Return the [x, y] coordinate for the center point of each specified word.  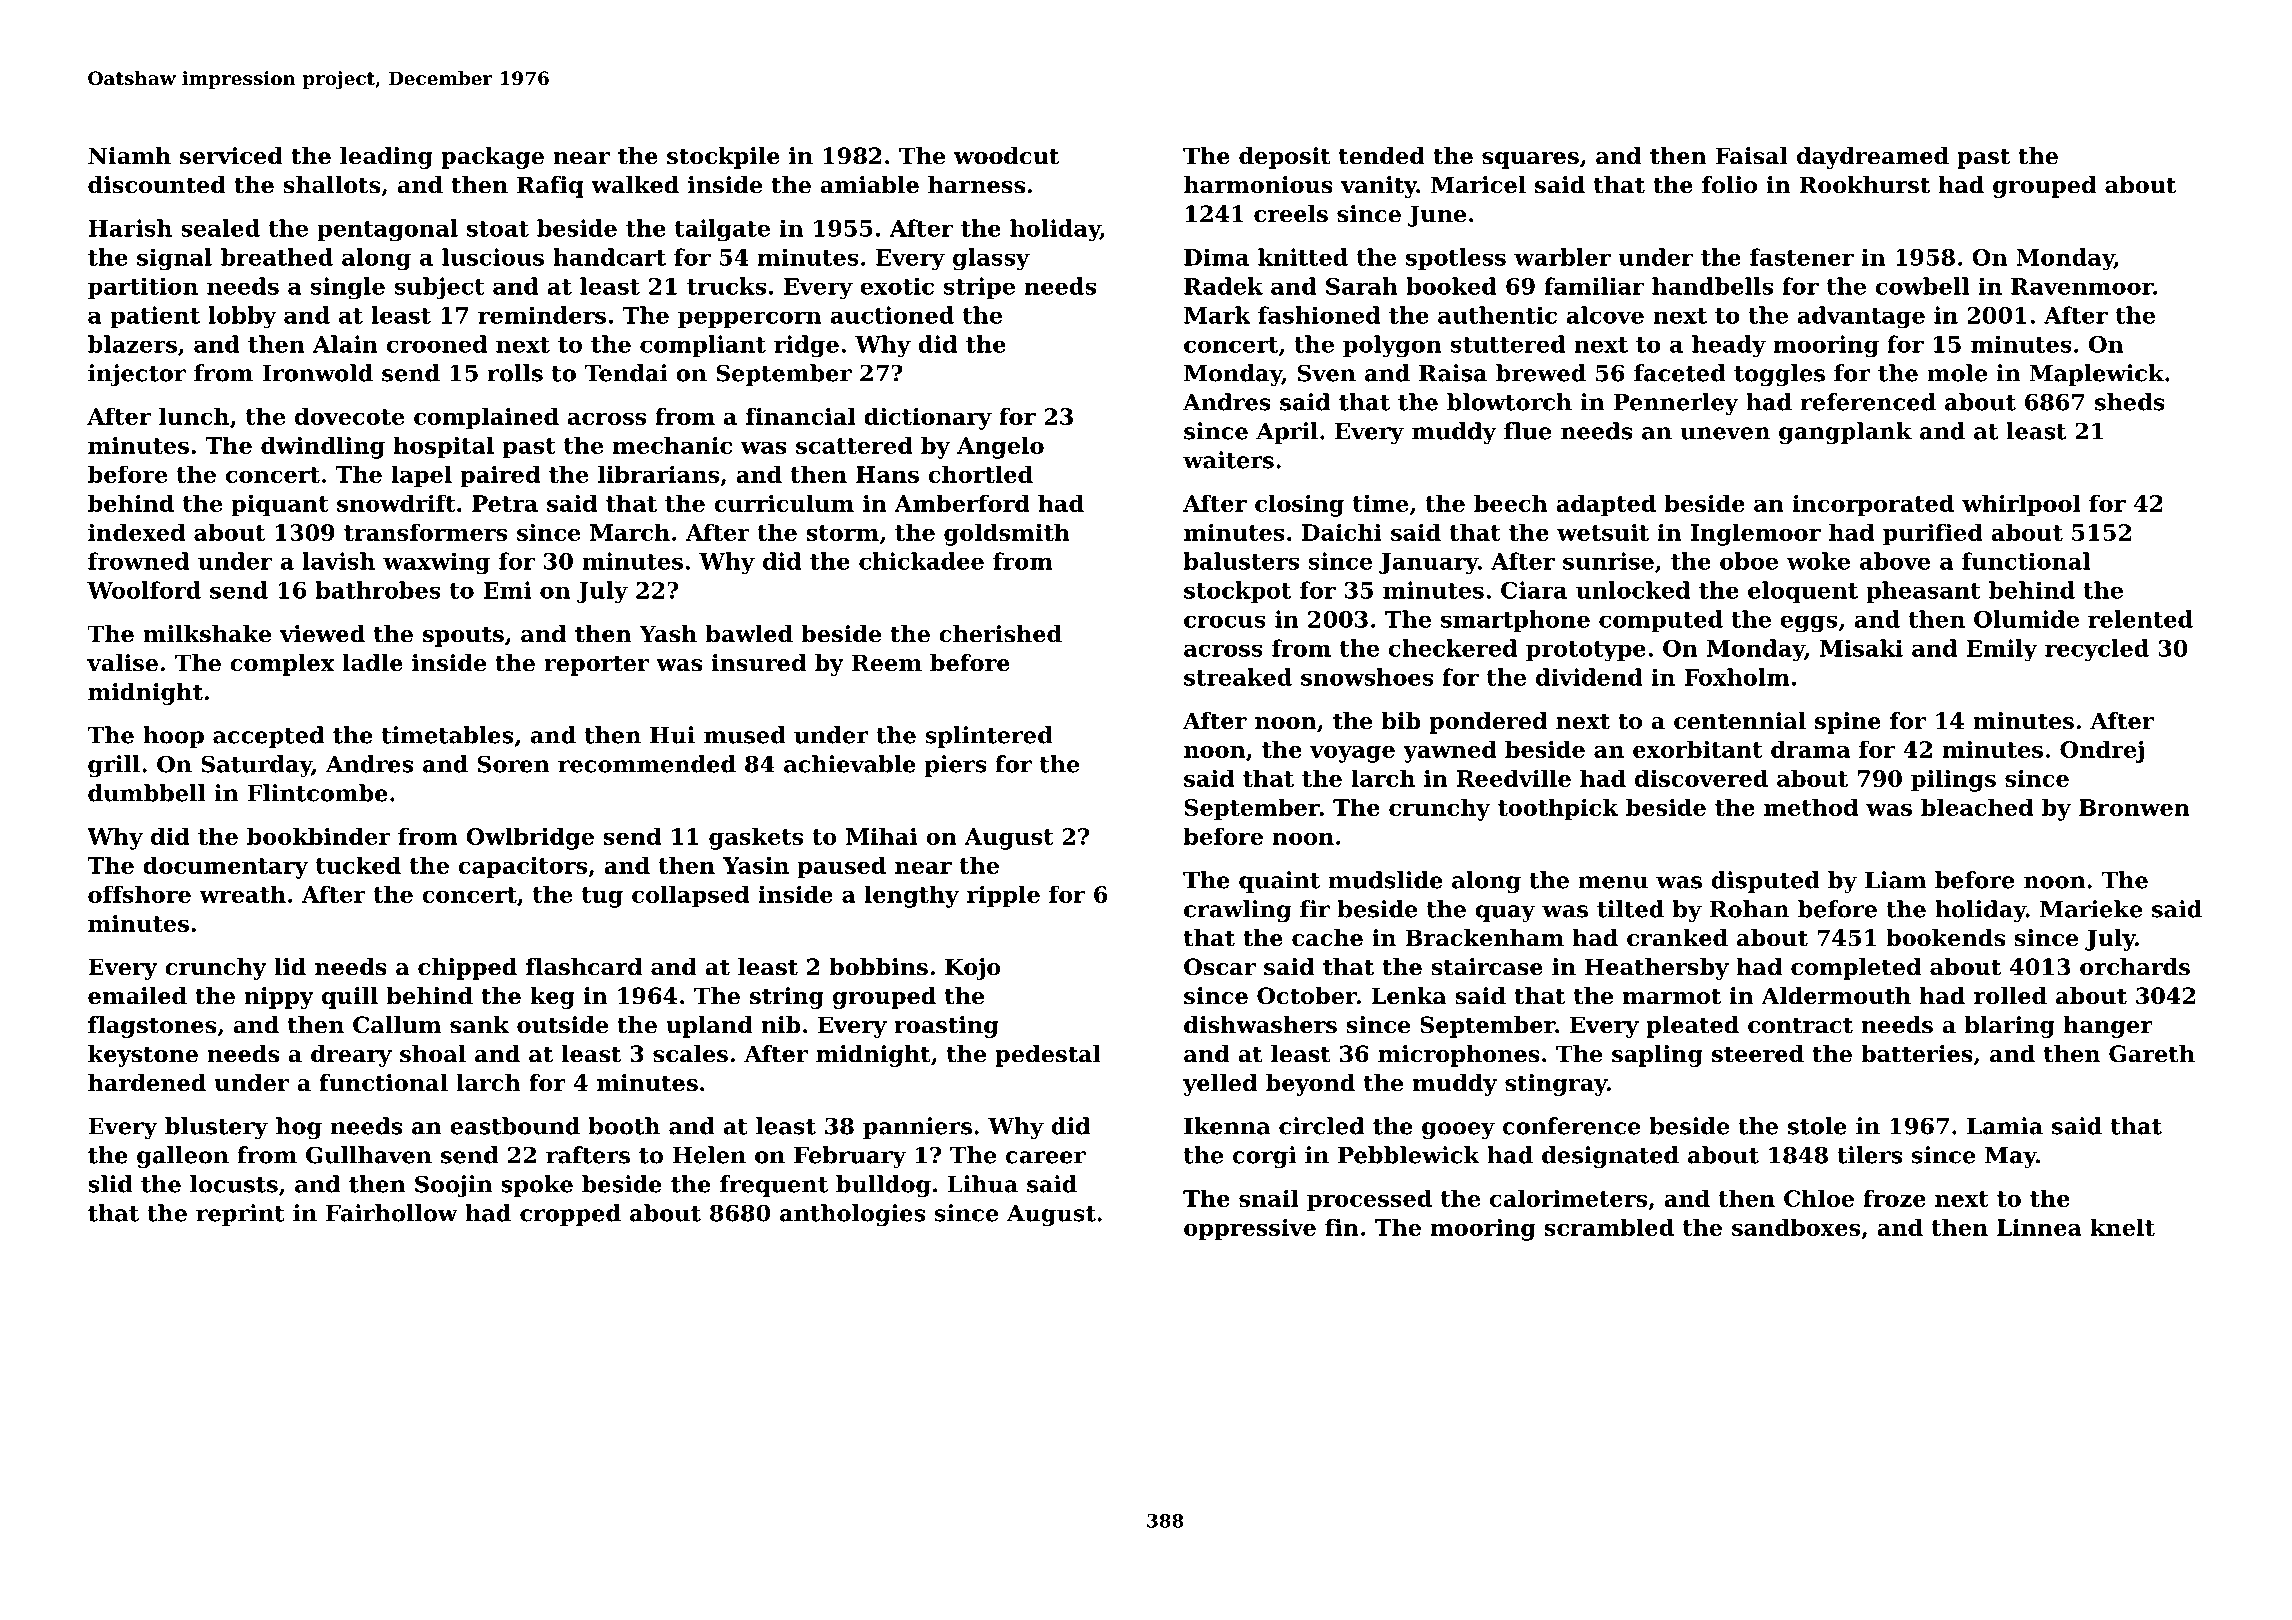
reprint [240, 1215]
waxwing [436, 563]
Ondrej [2102, 751]
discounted [157, 185]
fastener [1802, 257]
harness [976, 185]
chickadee [921, 561]
